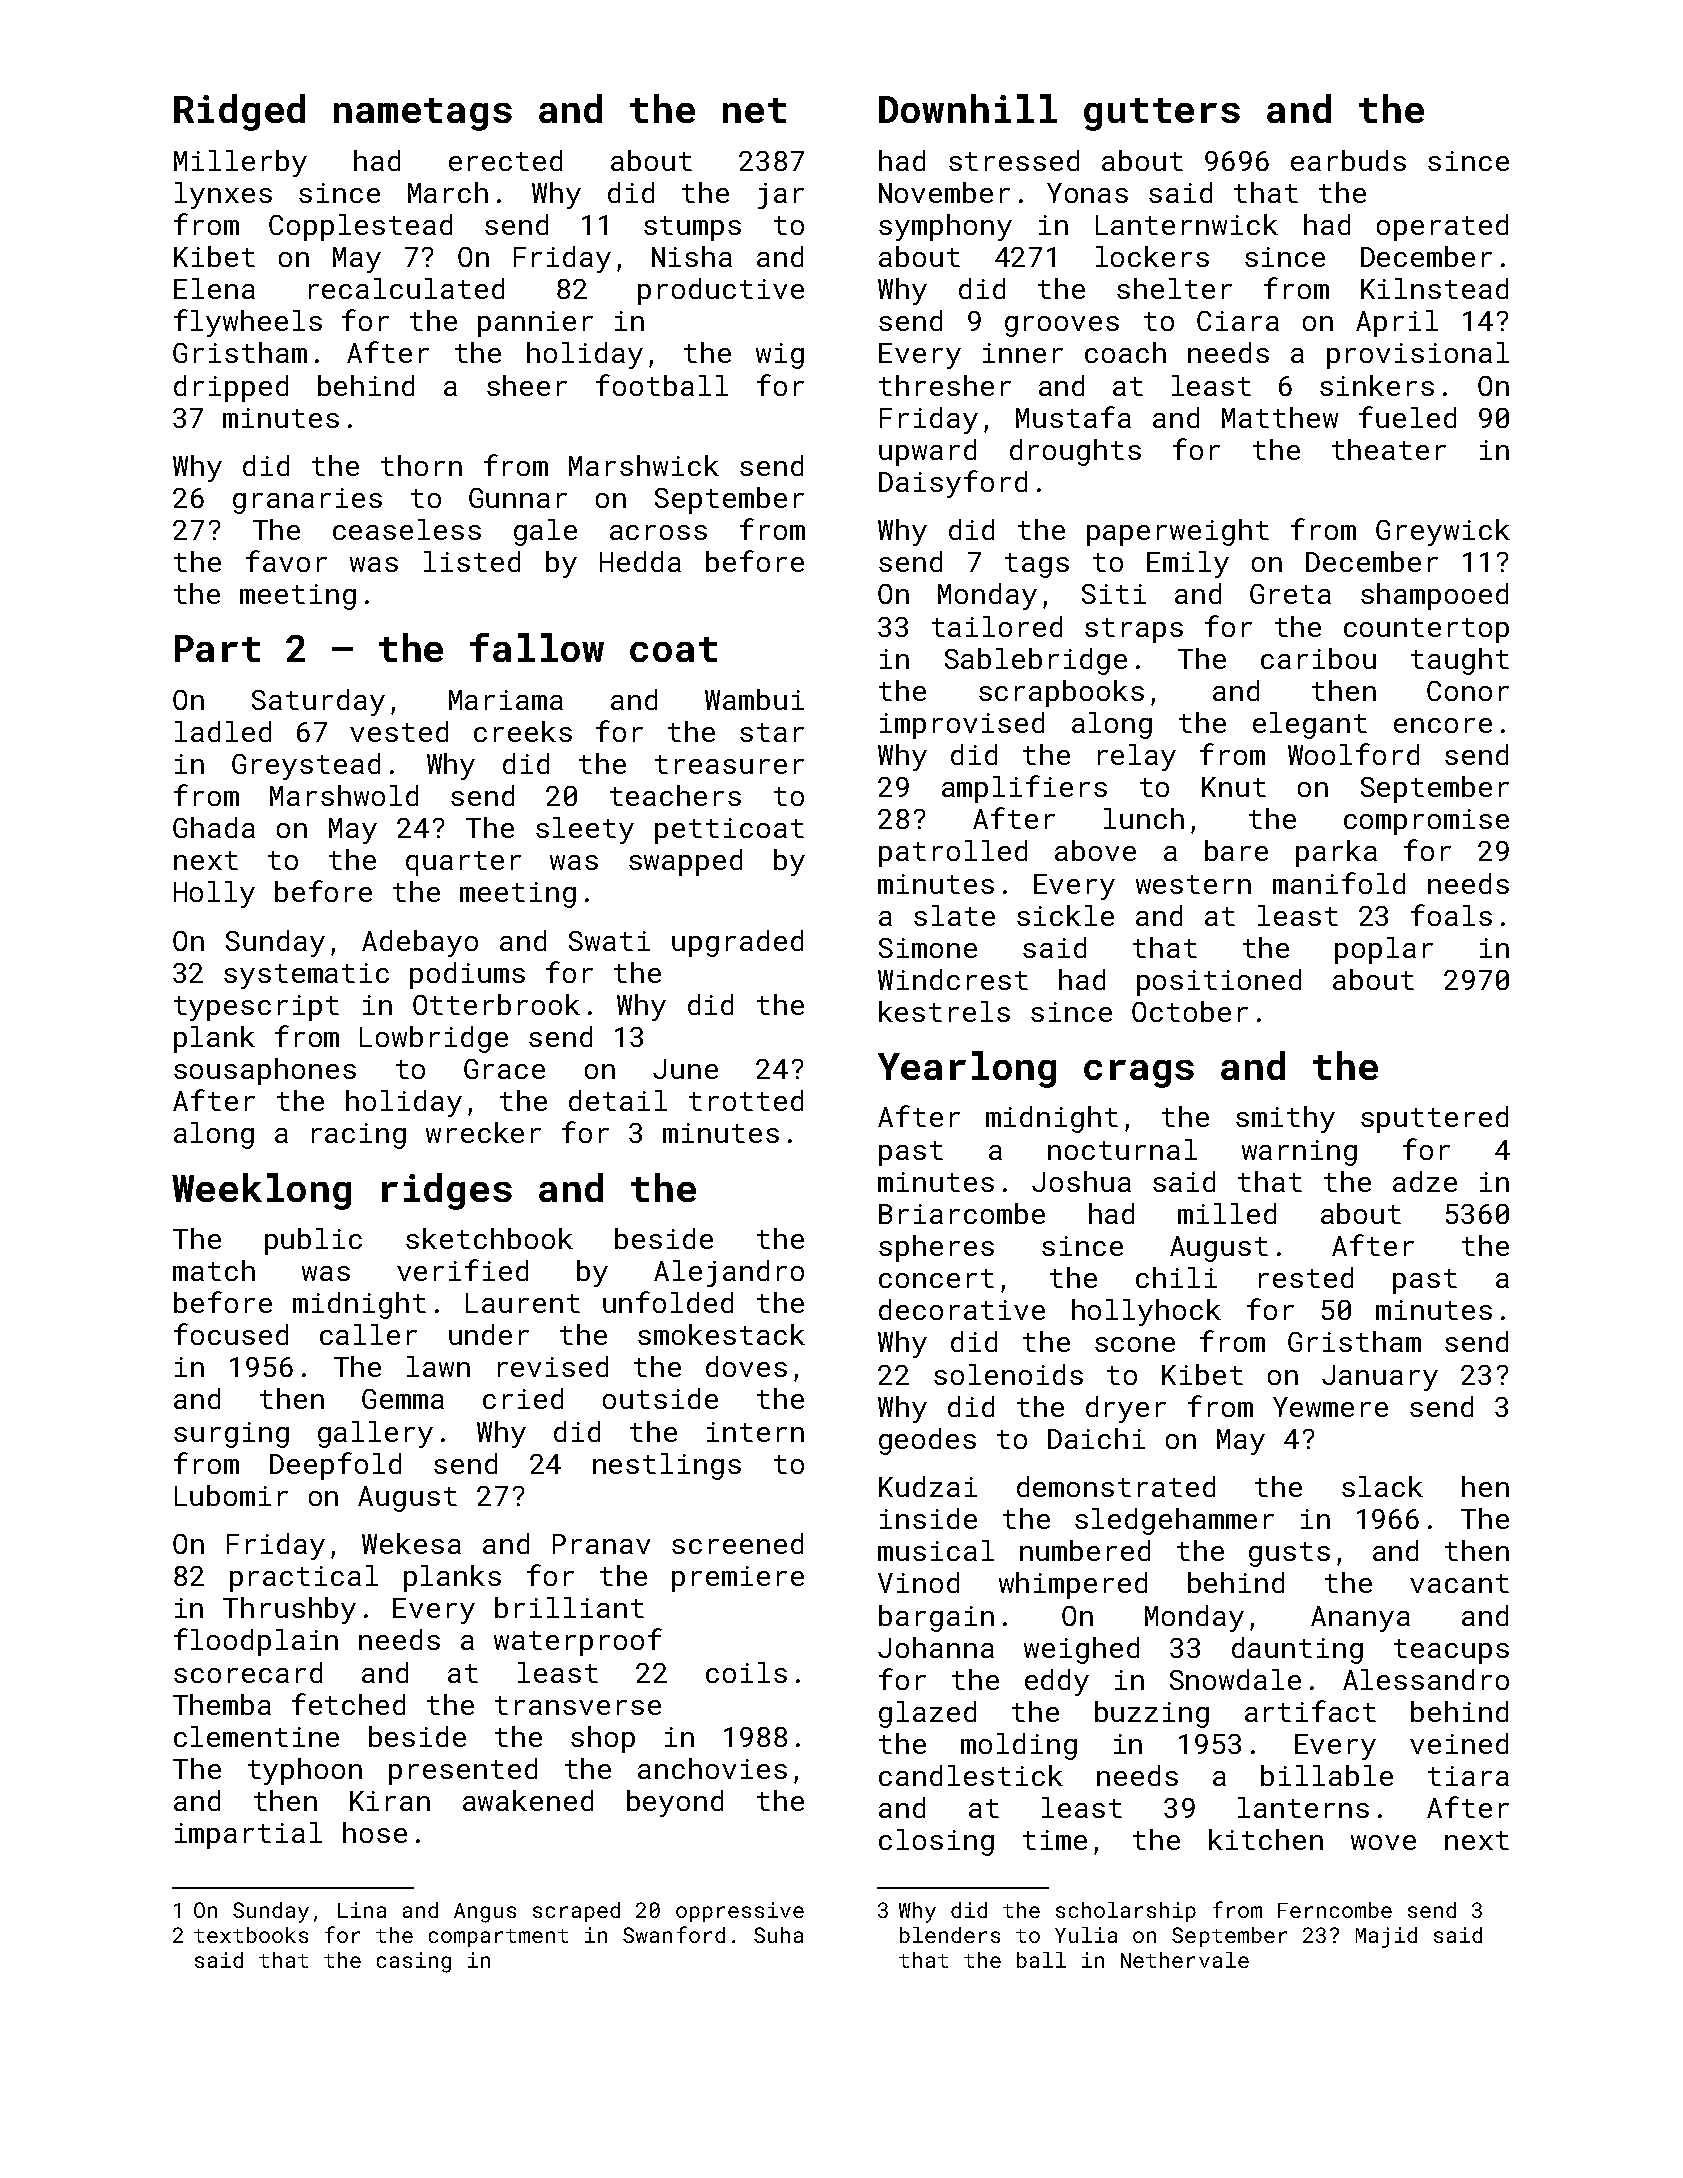 This screenshot has height=2178, width=1683. What do you see at coordinates (685, 1069) in the screenshot?
I see `June` at bounding box center [685, 1069].
